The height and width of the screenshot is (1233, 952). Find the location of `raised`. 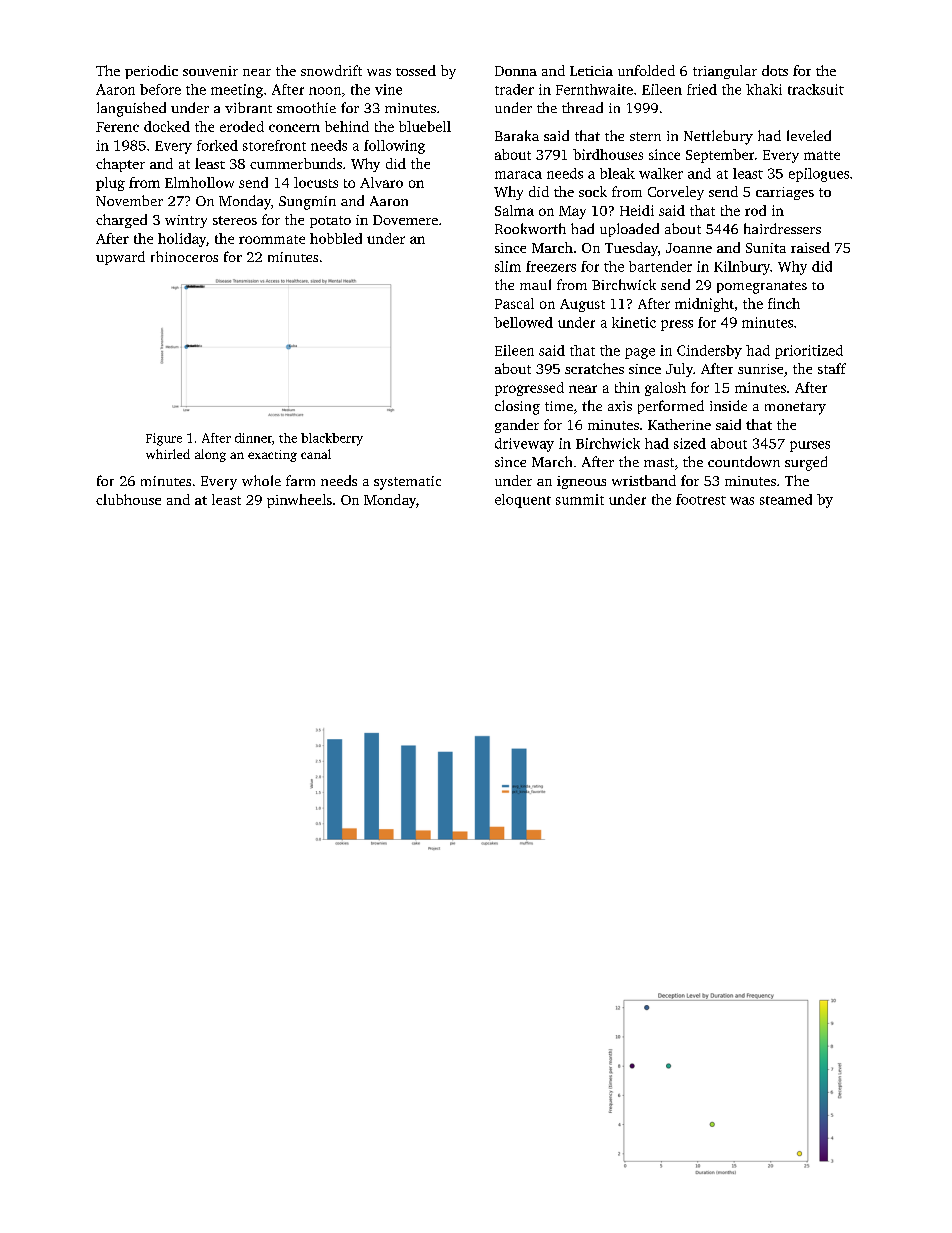

raised is located at coordinates (810, 247).
